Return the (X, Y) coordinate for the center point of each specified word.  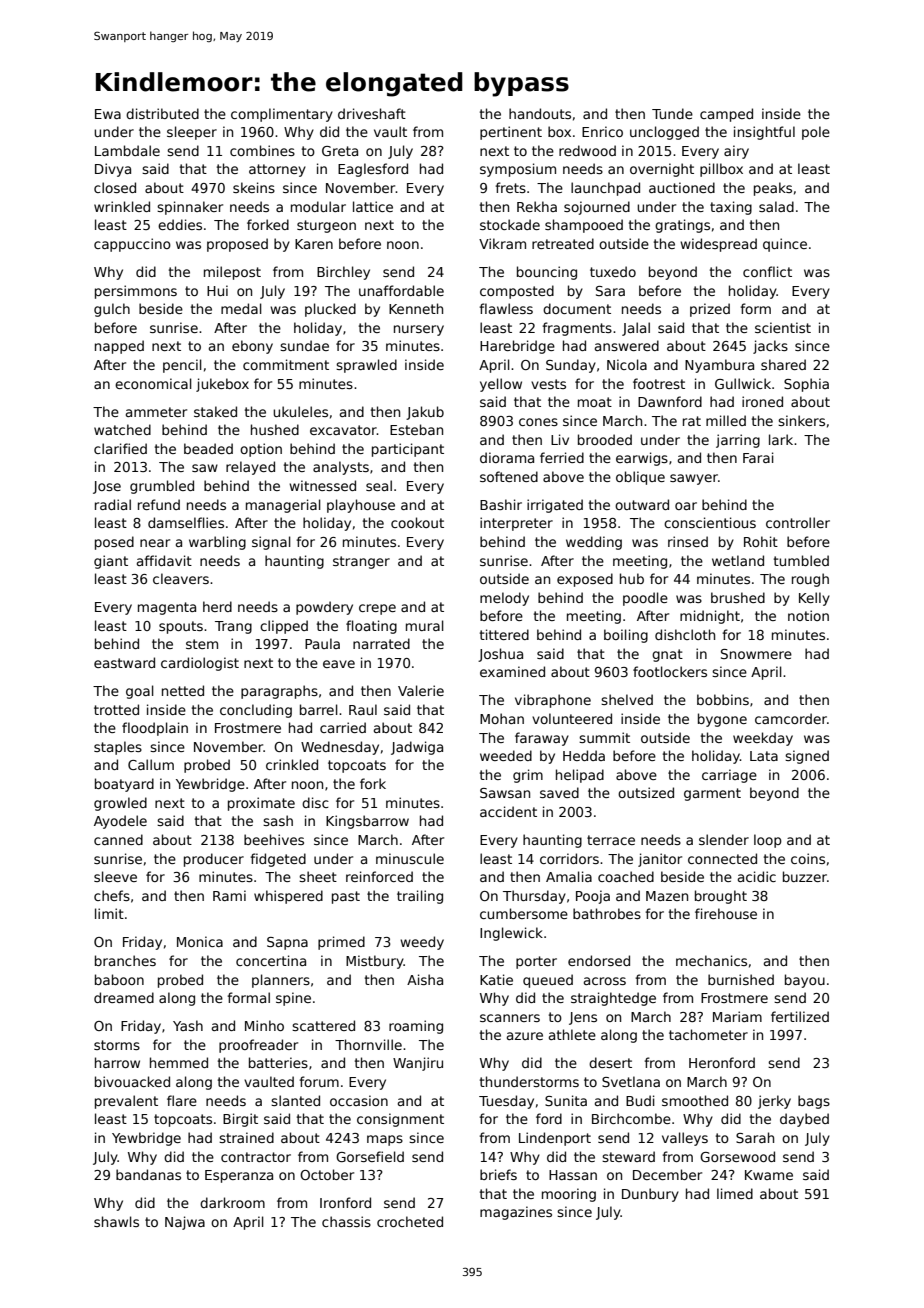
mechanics (711, 960)
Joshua (500, 655)
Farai (758, 457)
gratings (682, 226)
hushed (275, 429)
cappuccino (132, 245)
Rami (229, 895)
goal (140, 692)
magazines (516, 1213)
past (346, 897)
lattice (373, 206)
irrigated (555, 506)
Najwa (185, 1223)
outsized (646, 792)
